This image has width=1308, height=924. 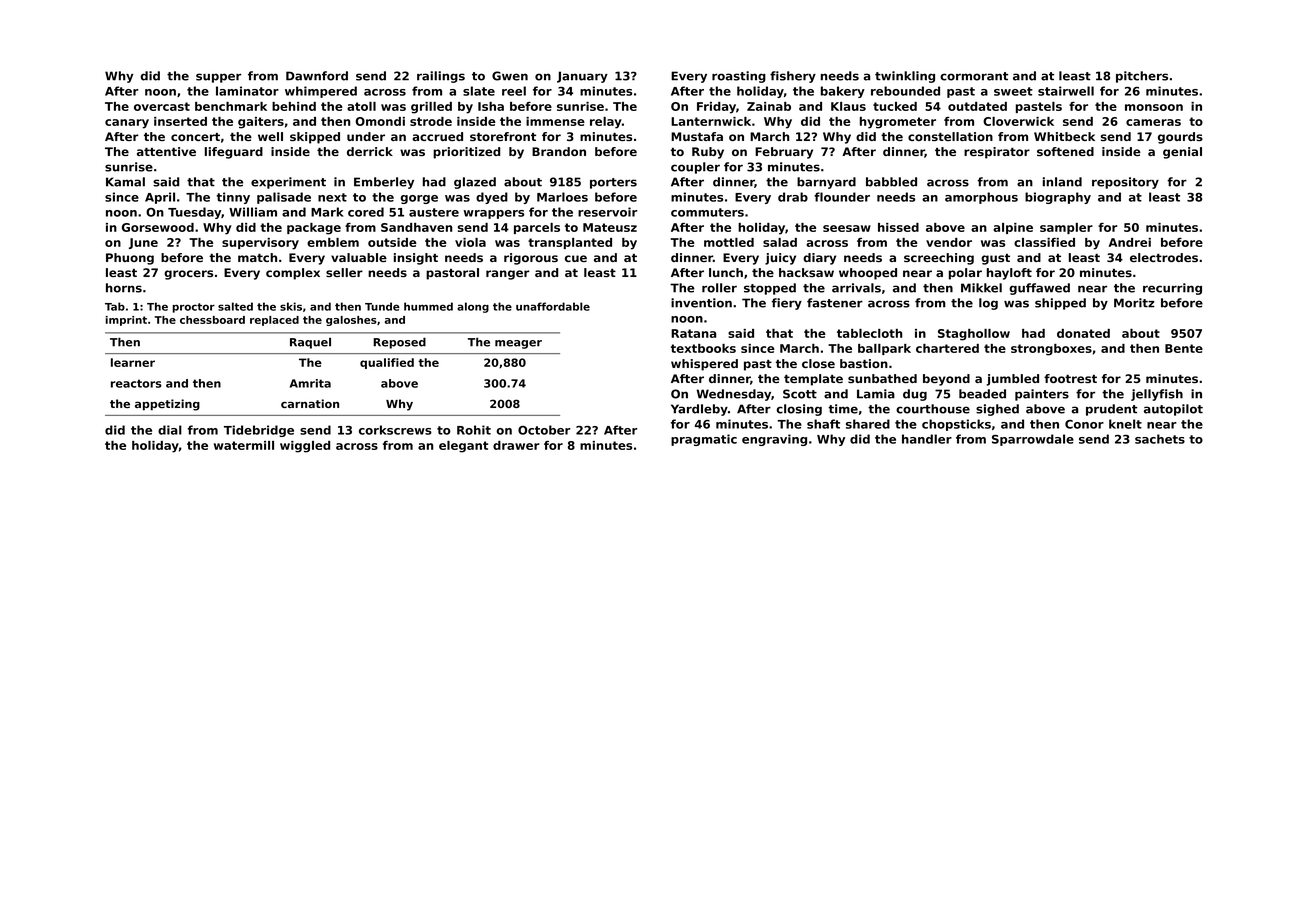 I want to click on January, so click(x=582, y=77).
